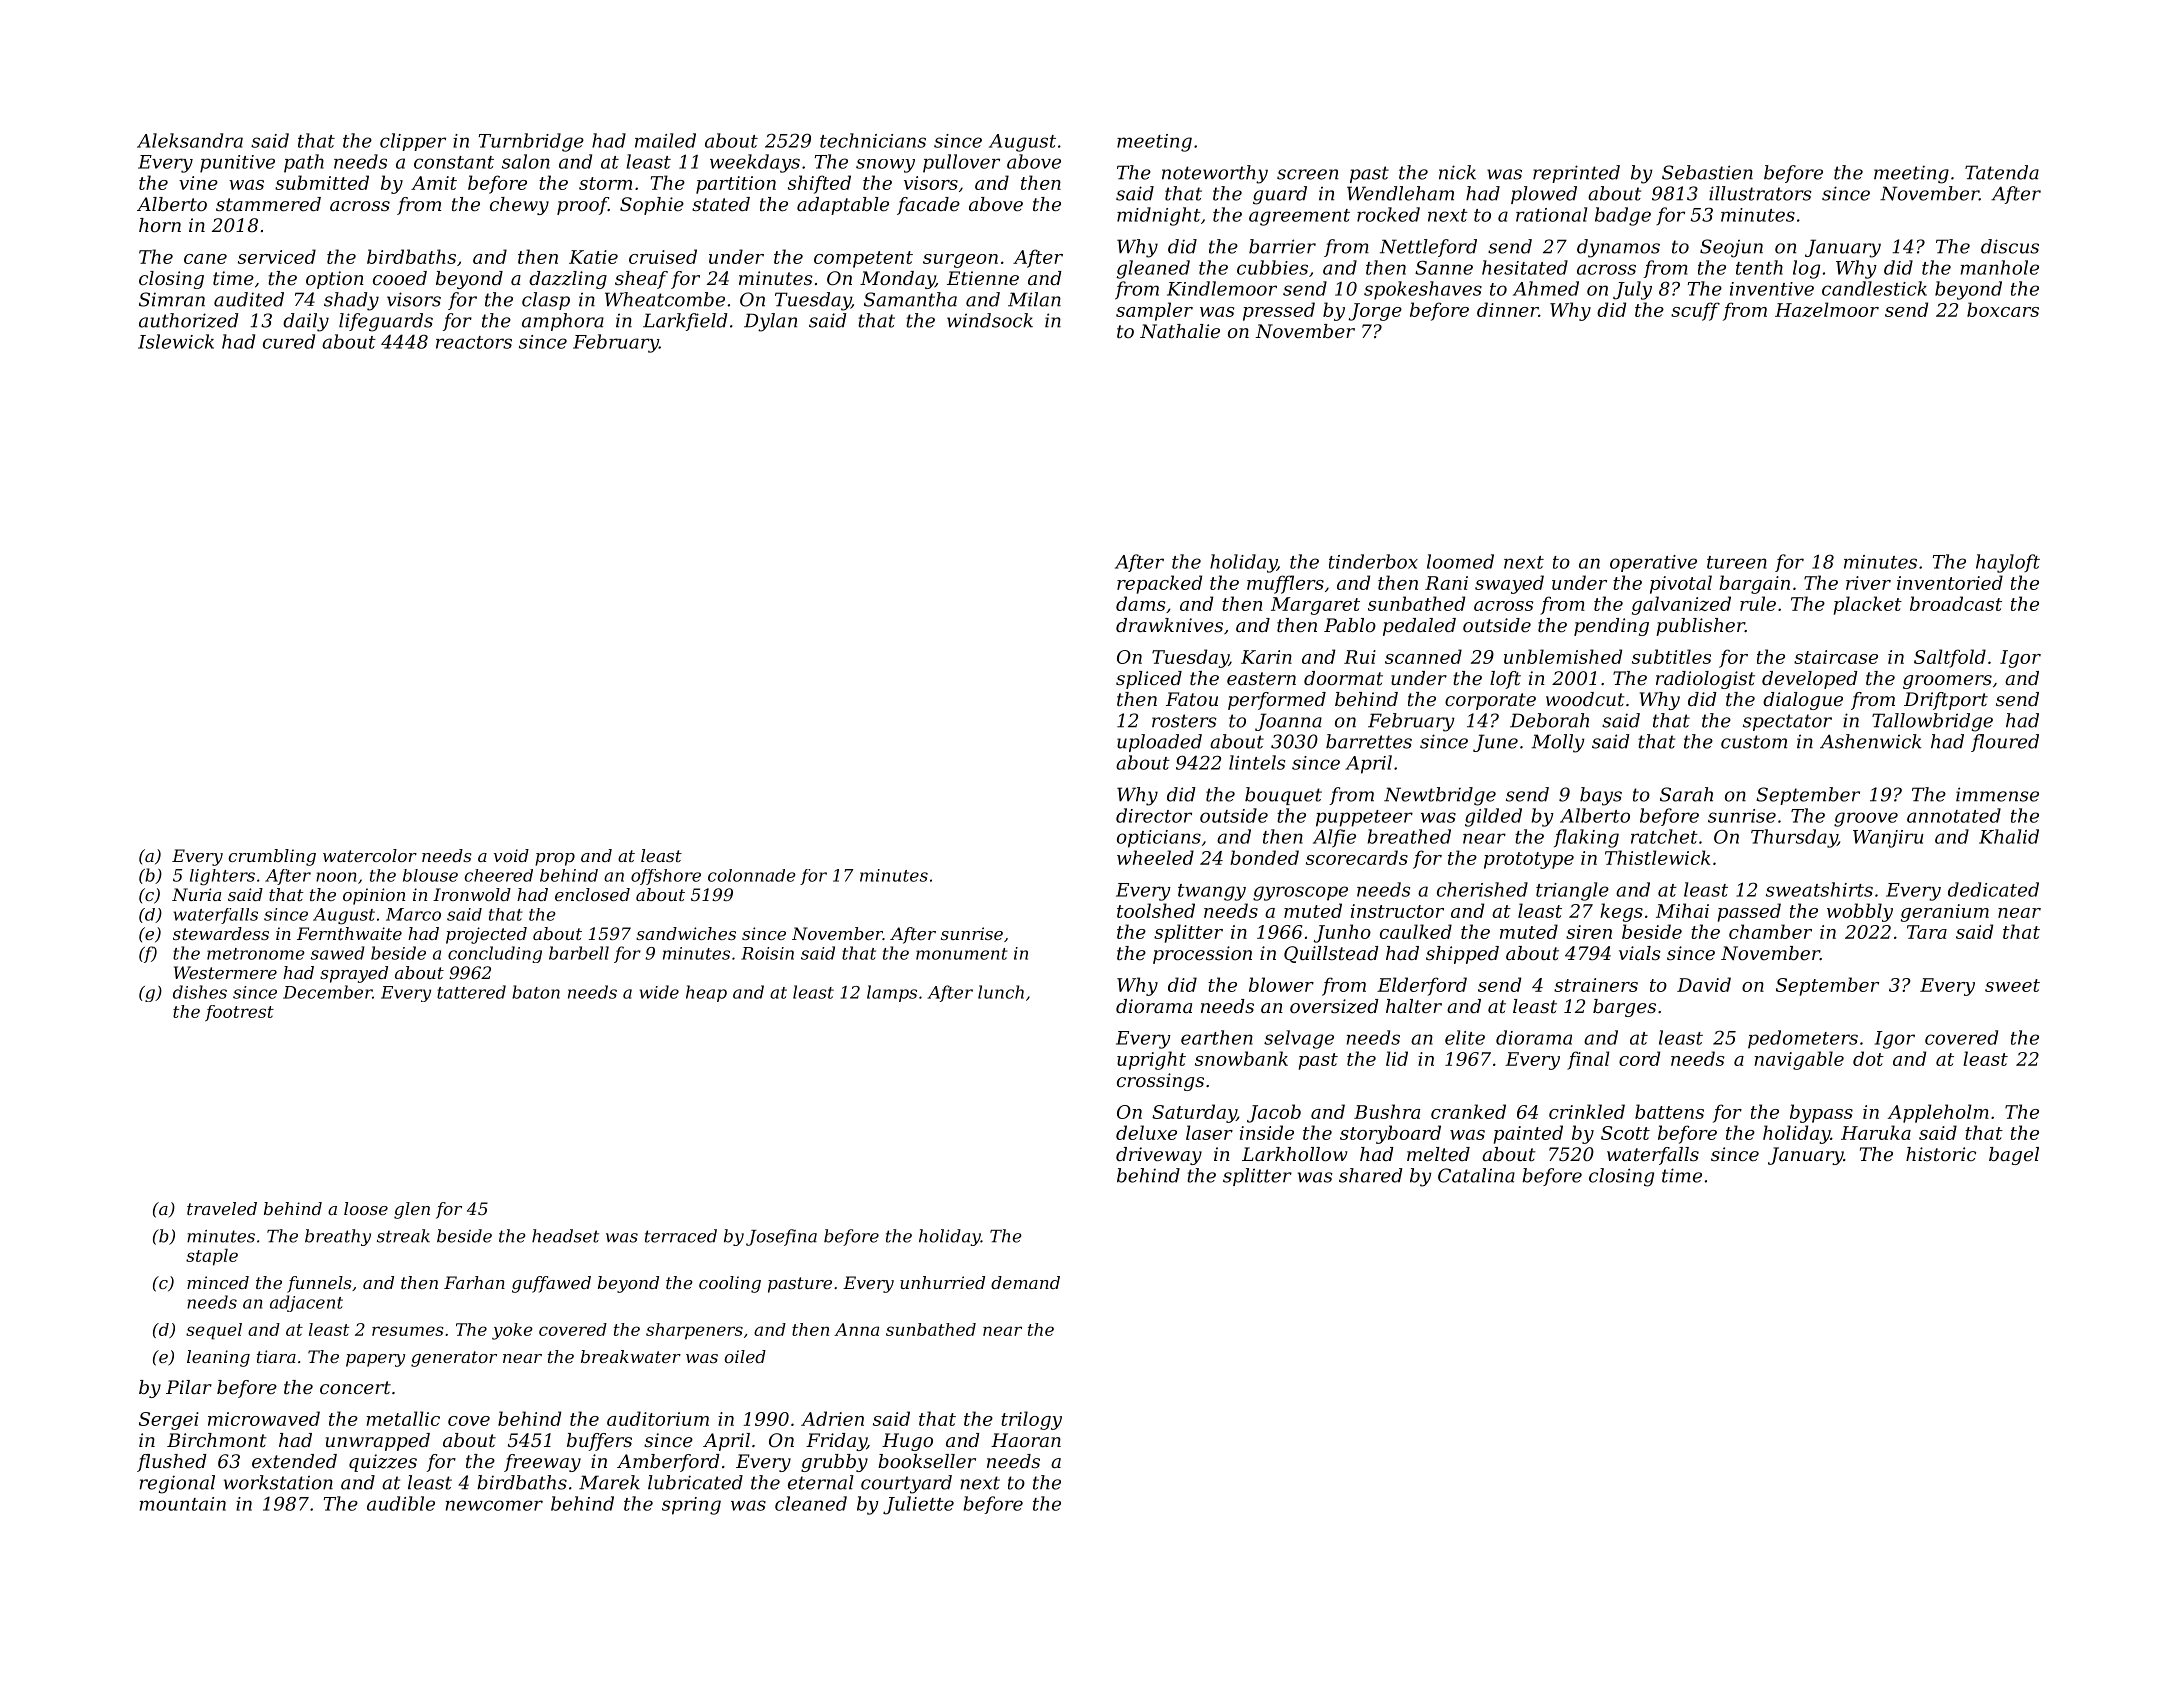  I want to click on newcomer, so click(494, 1505).
